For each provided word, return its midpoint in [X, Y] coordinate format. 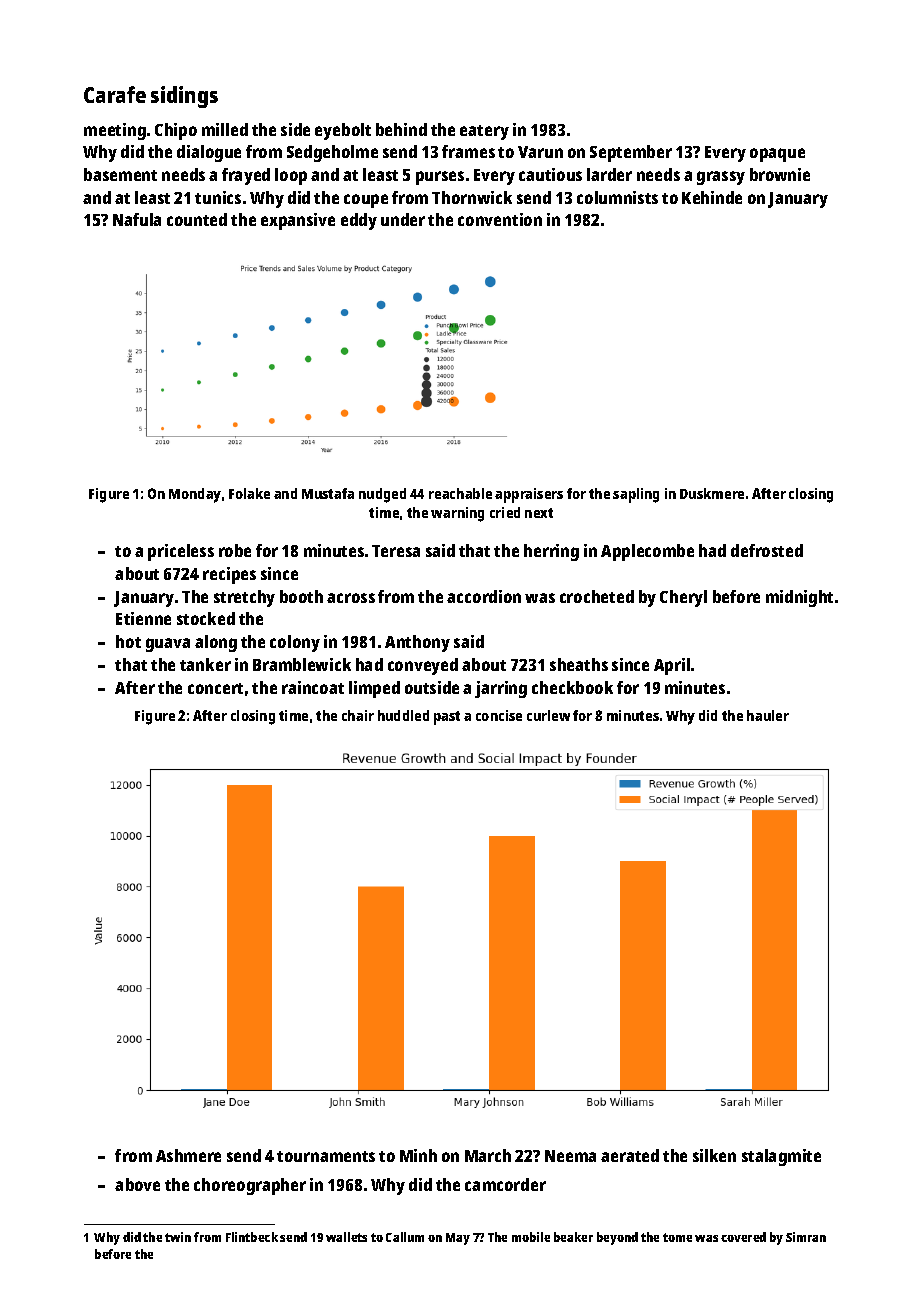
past [447, 718]
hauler [768, 715]
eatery [484, 132]
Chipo [176, 131]
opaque [777, 155]
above [137, 1184]
